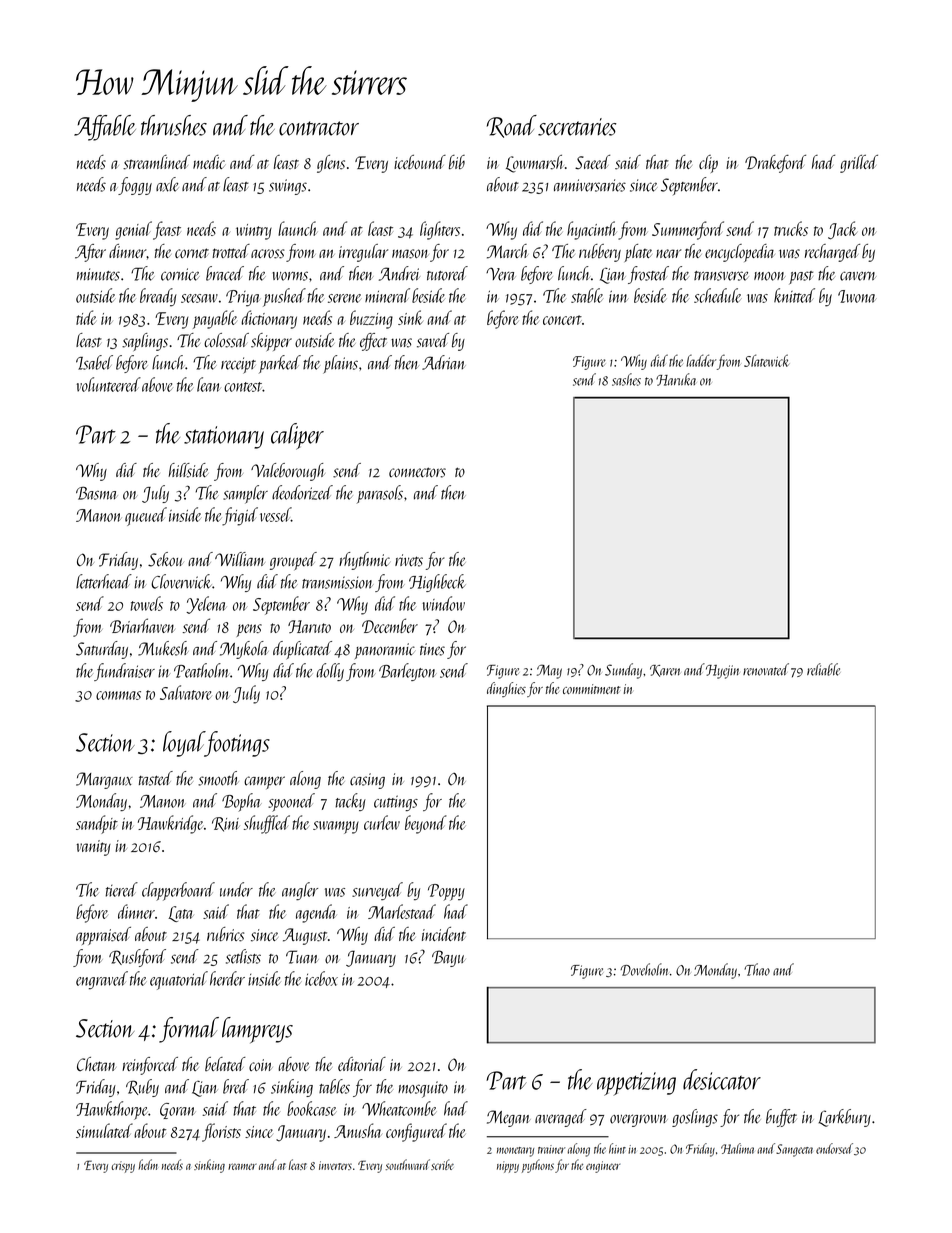  I want to click on Road, so click(512, 126).
